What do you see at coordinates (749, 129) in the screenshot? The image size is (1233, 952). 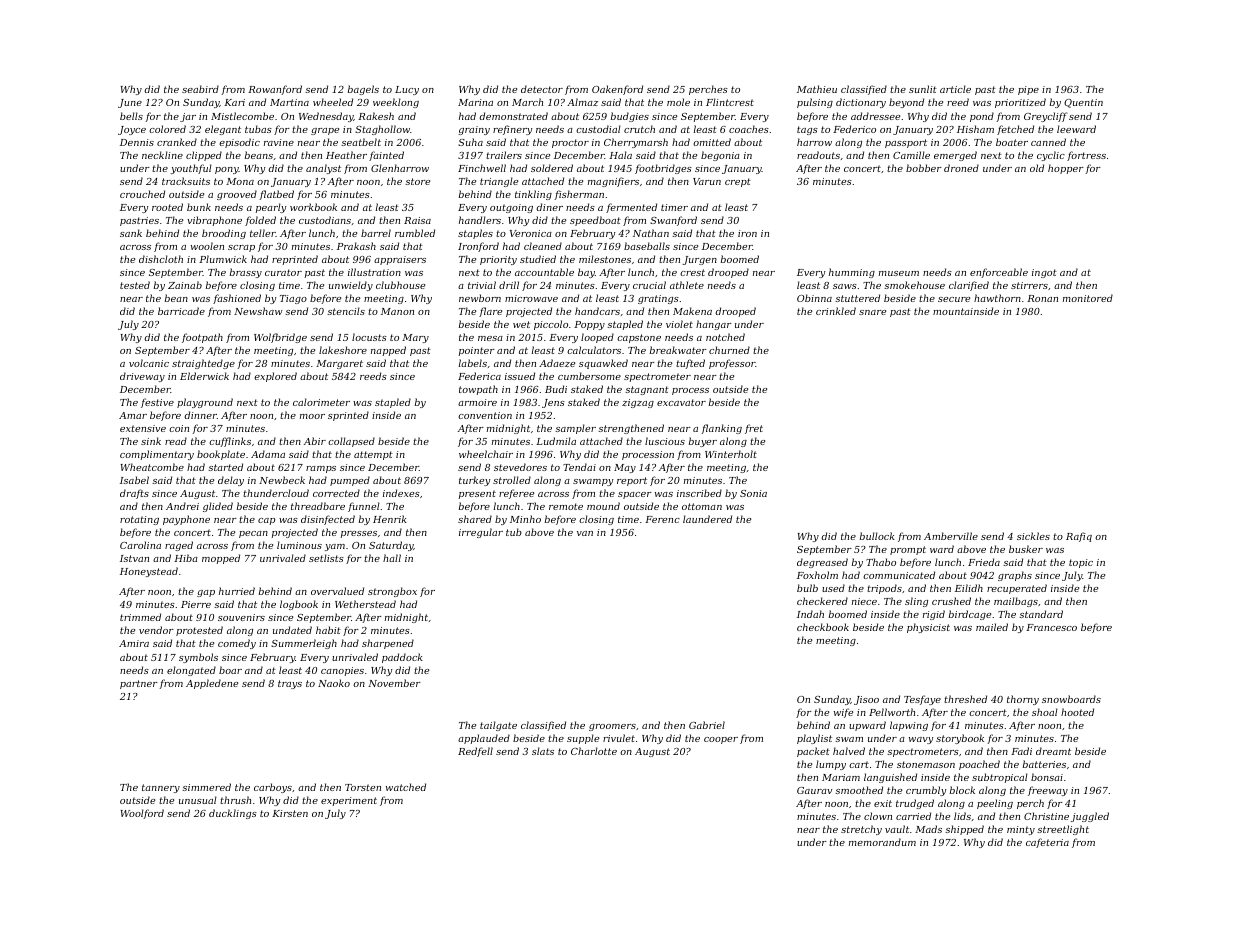 I see `coaches` at bounding box center [749, 129].
